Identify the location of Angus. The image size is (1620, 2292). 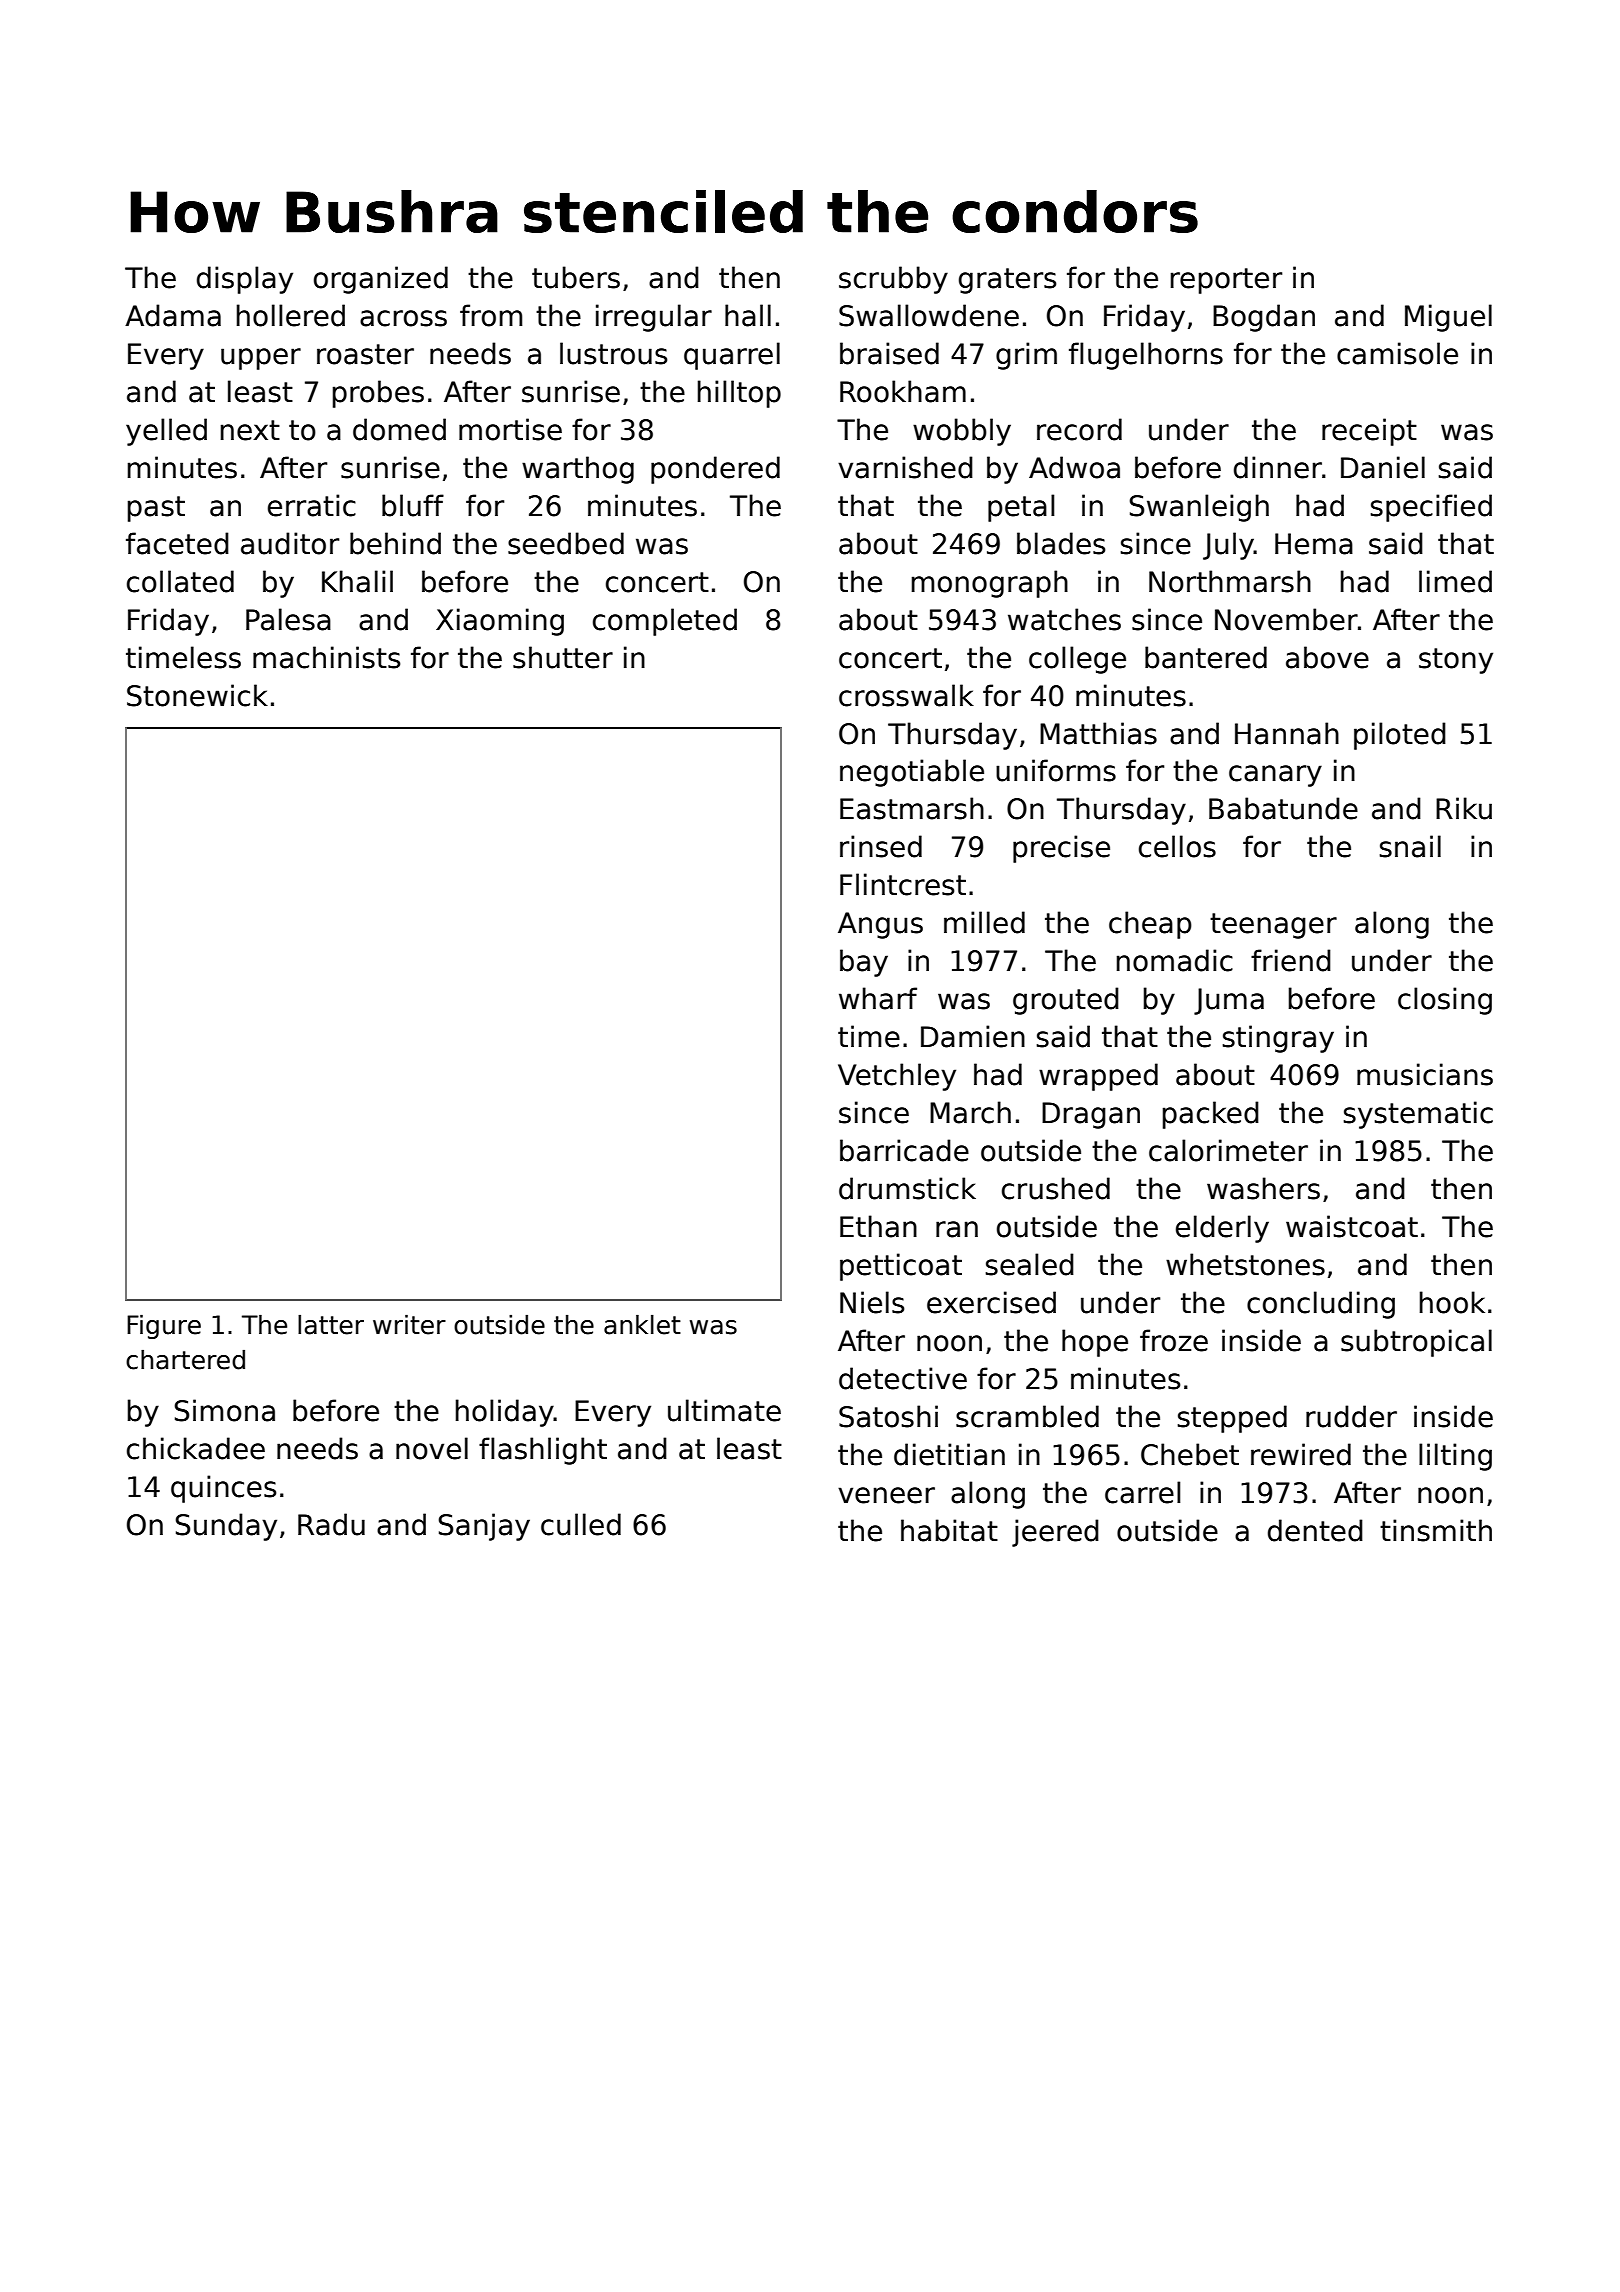
(880, 925).
